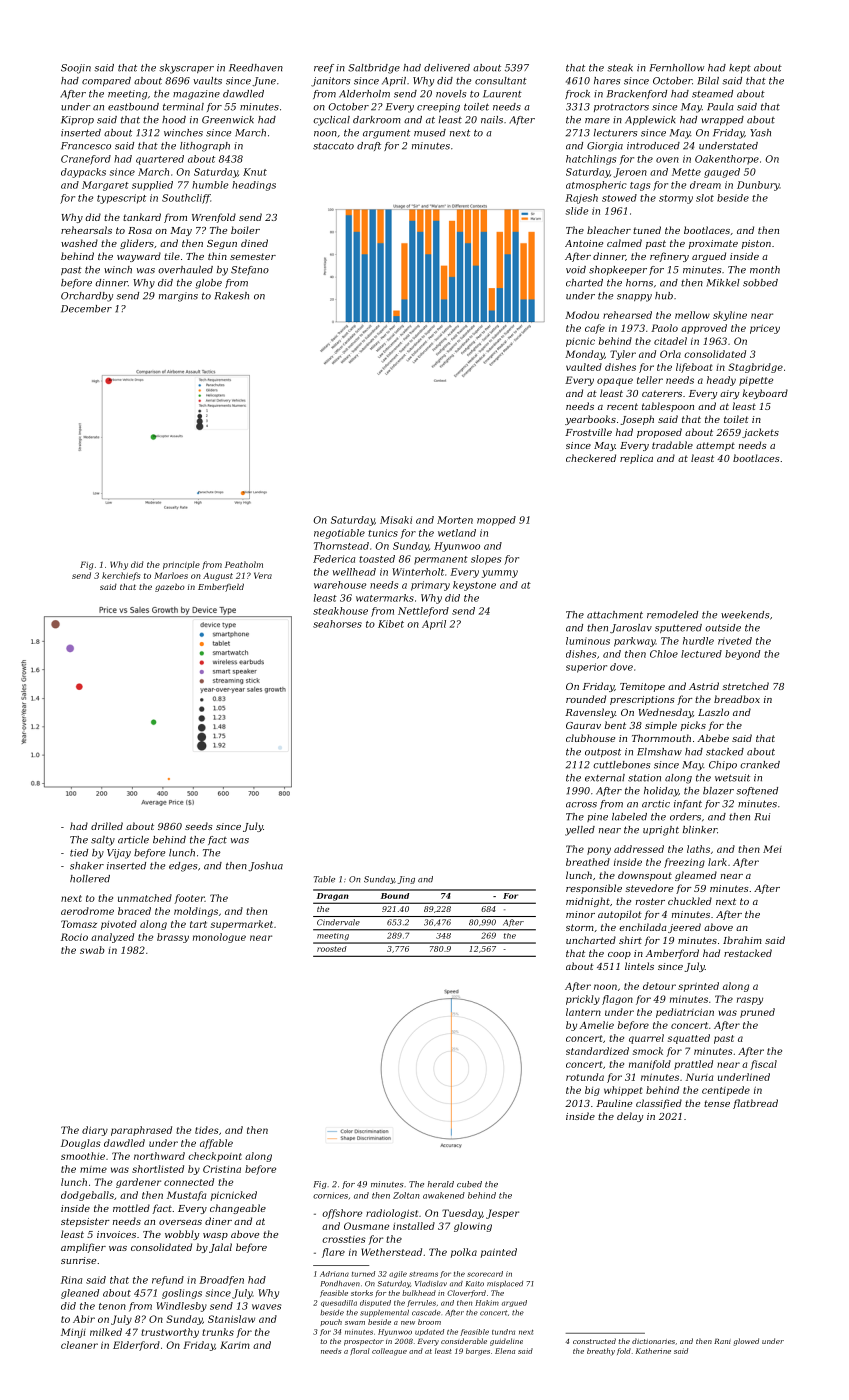 The height and width of the document is (1400, 849). Describe the element at coordinates (121, 576) in the document. I see `kerchiefs` at that location.
